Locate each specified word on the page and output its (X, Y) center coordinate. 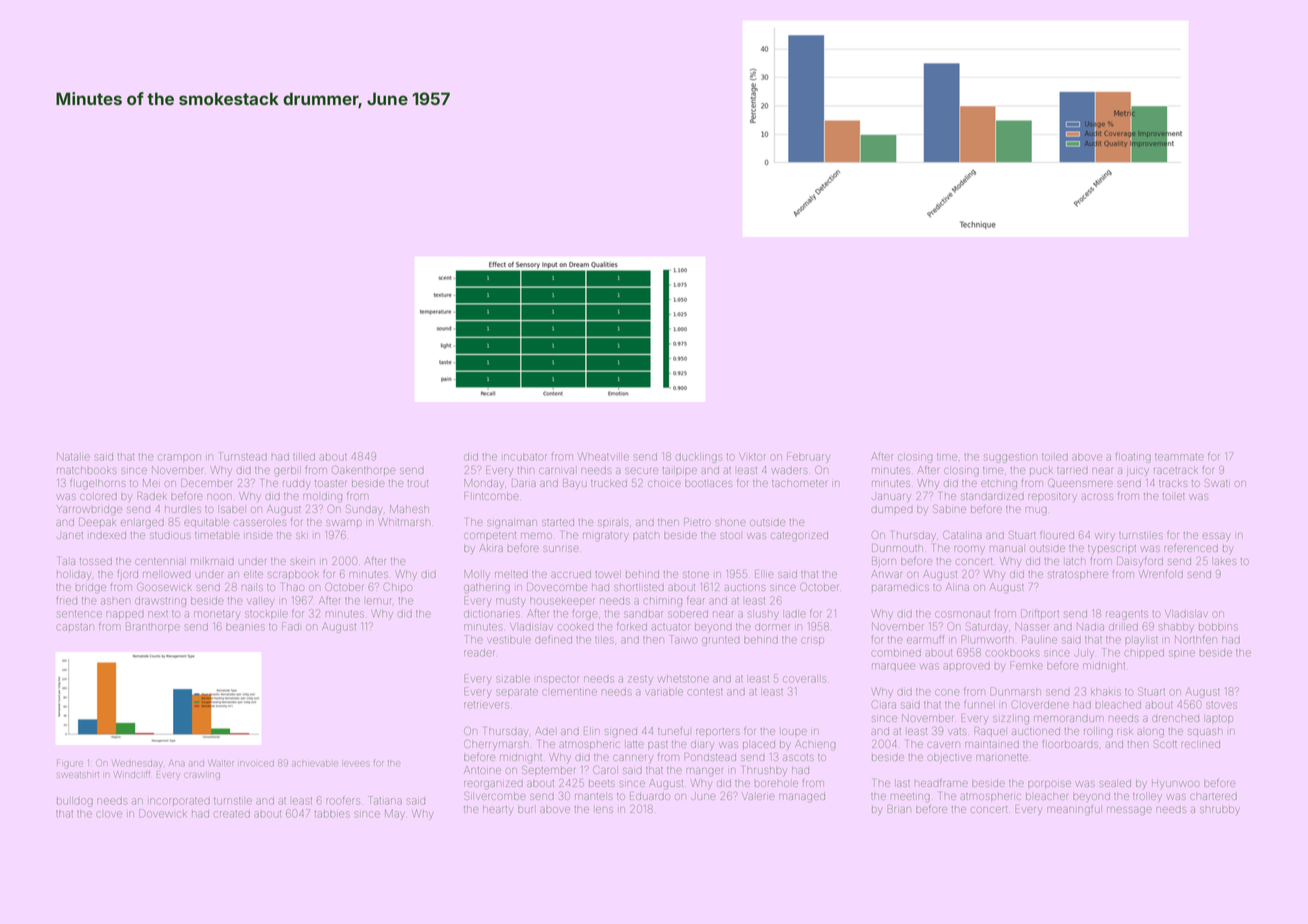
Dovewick (163, 813)
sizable (513, 679)
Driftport (1040, 613)
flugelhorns (98, 484)
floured (1057, 535)
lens (604, 810)
